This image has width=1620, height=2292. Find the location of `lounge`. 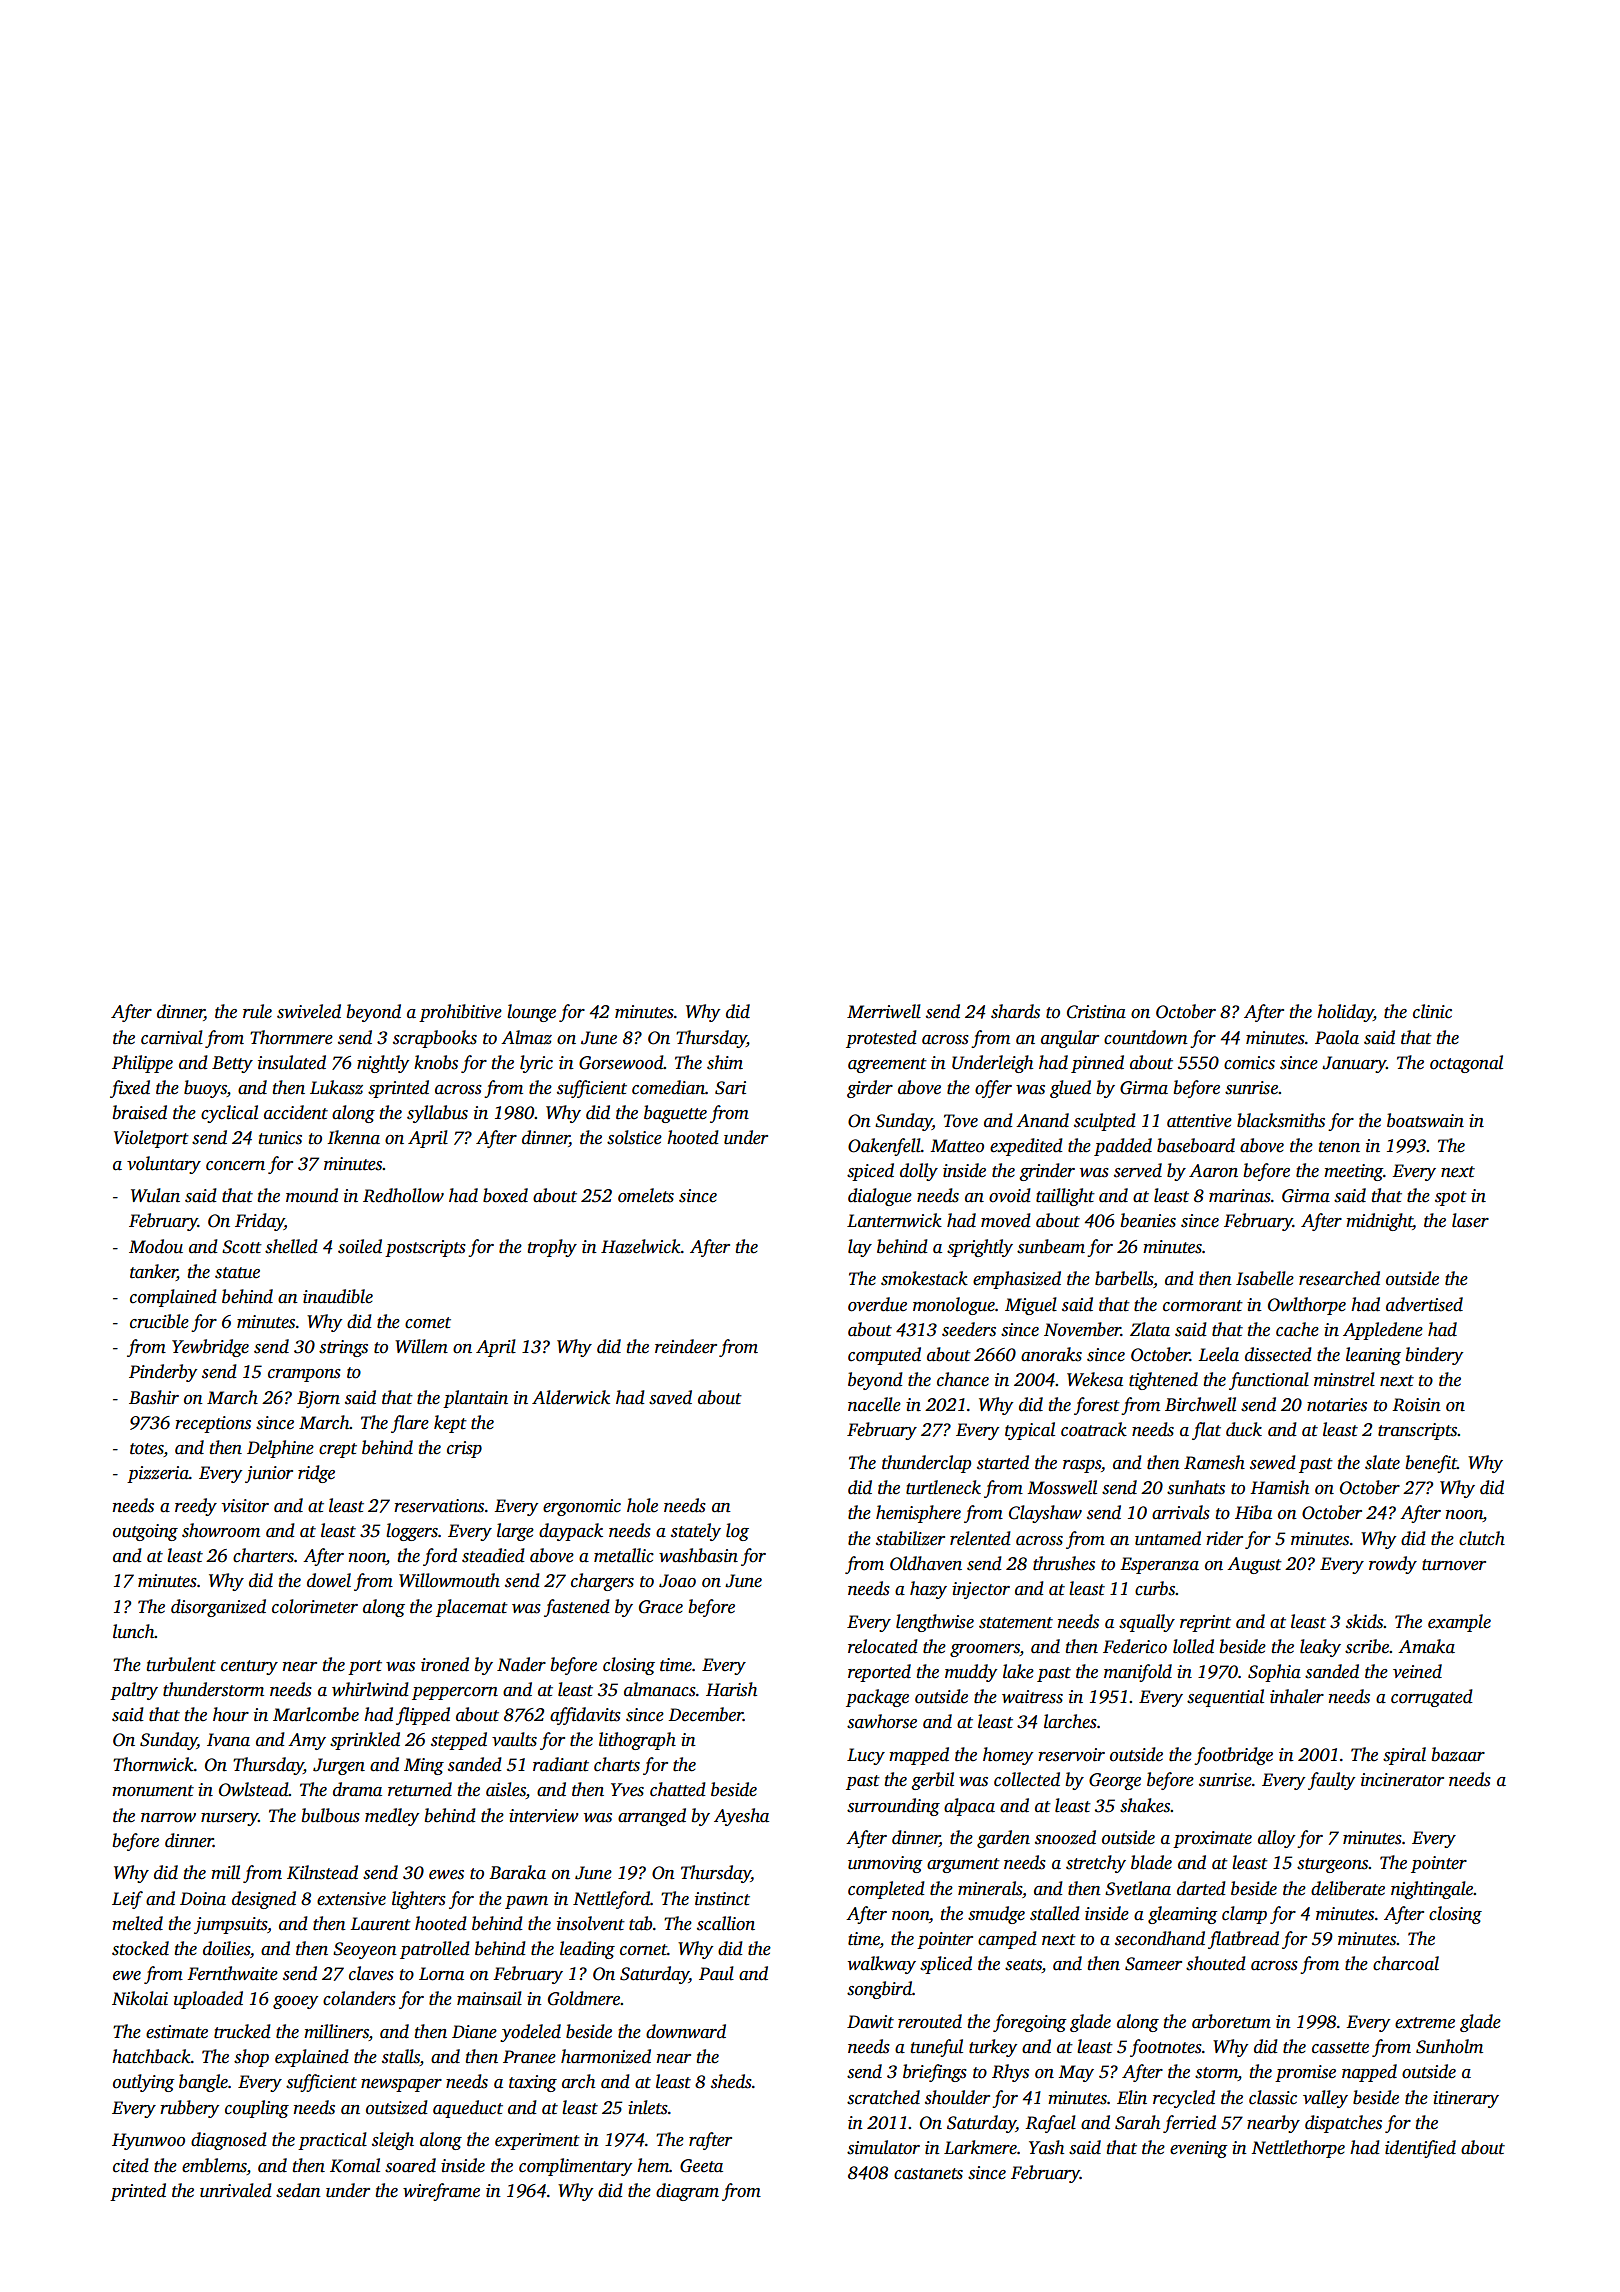

lounge is located at coordinates (531, 1013).
